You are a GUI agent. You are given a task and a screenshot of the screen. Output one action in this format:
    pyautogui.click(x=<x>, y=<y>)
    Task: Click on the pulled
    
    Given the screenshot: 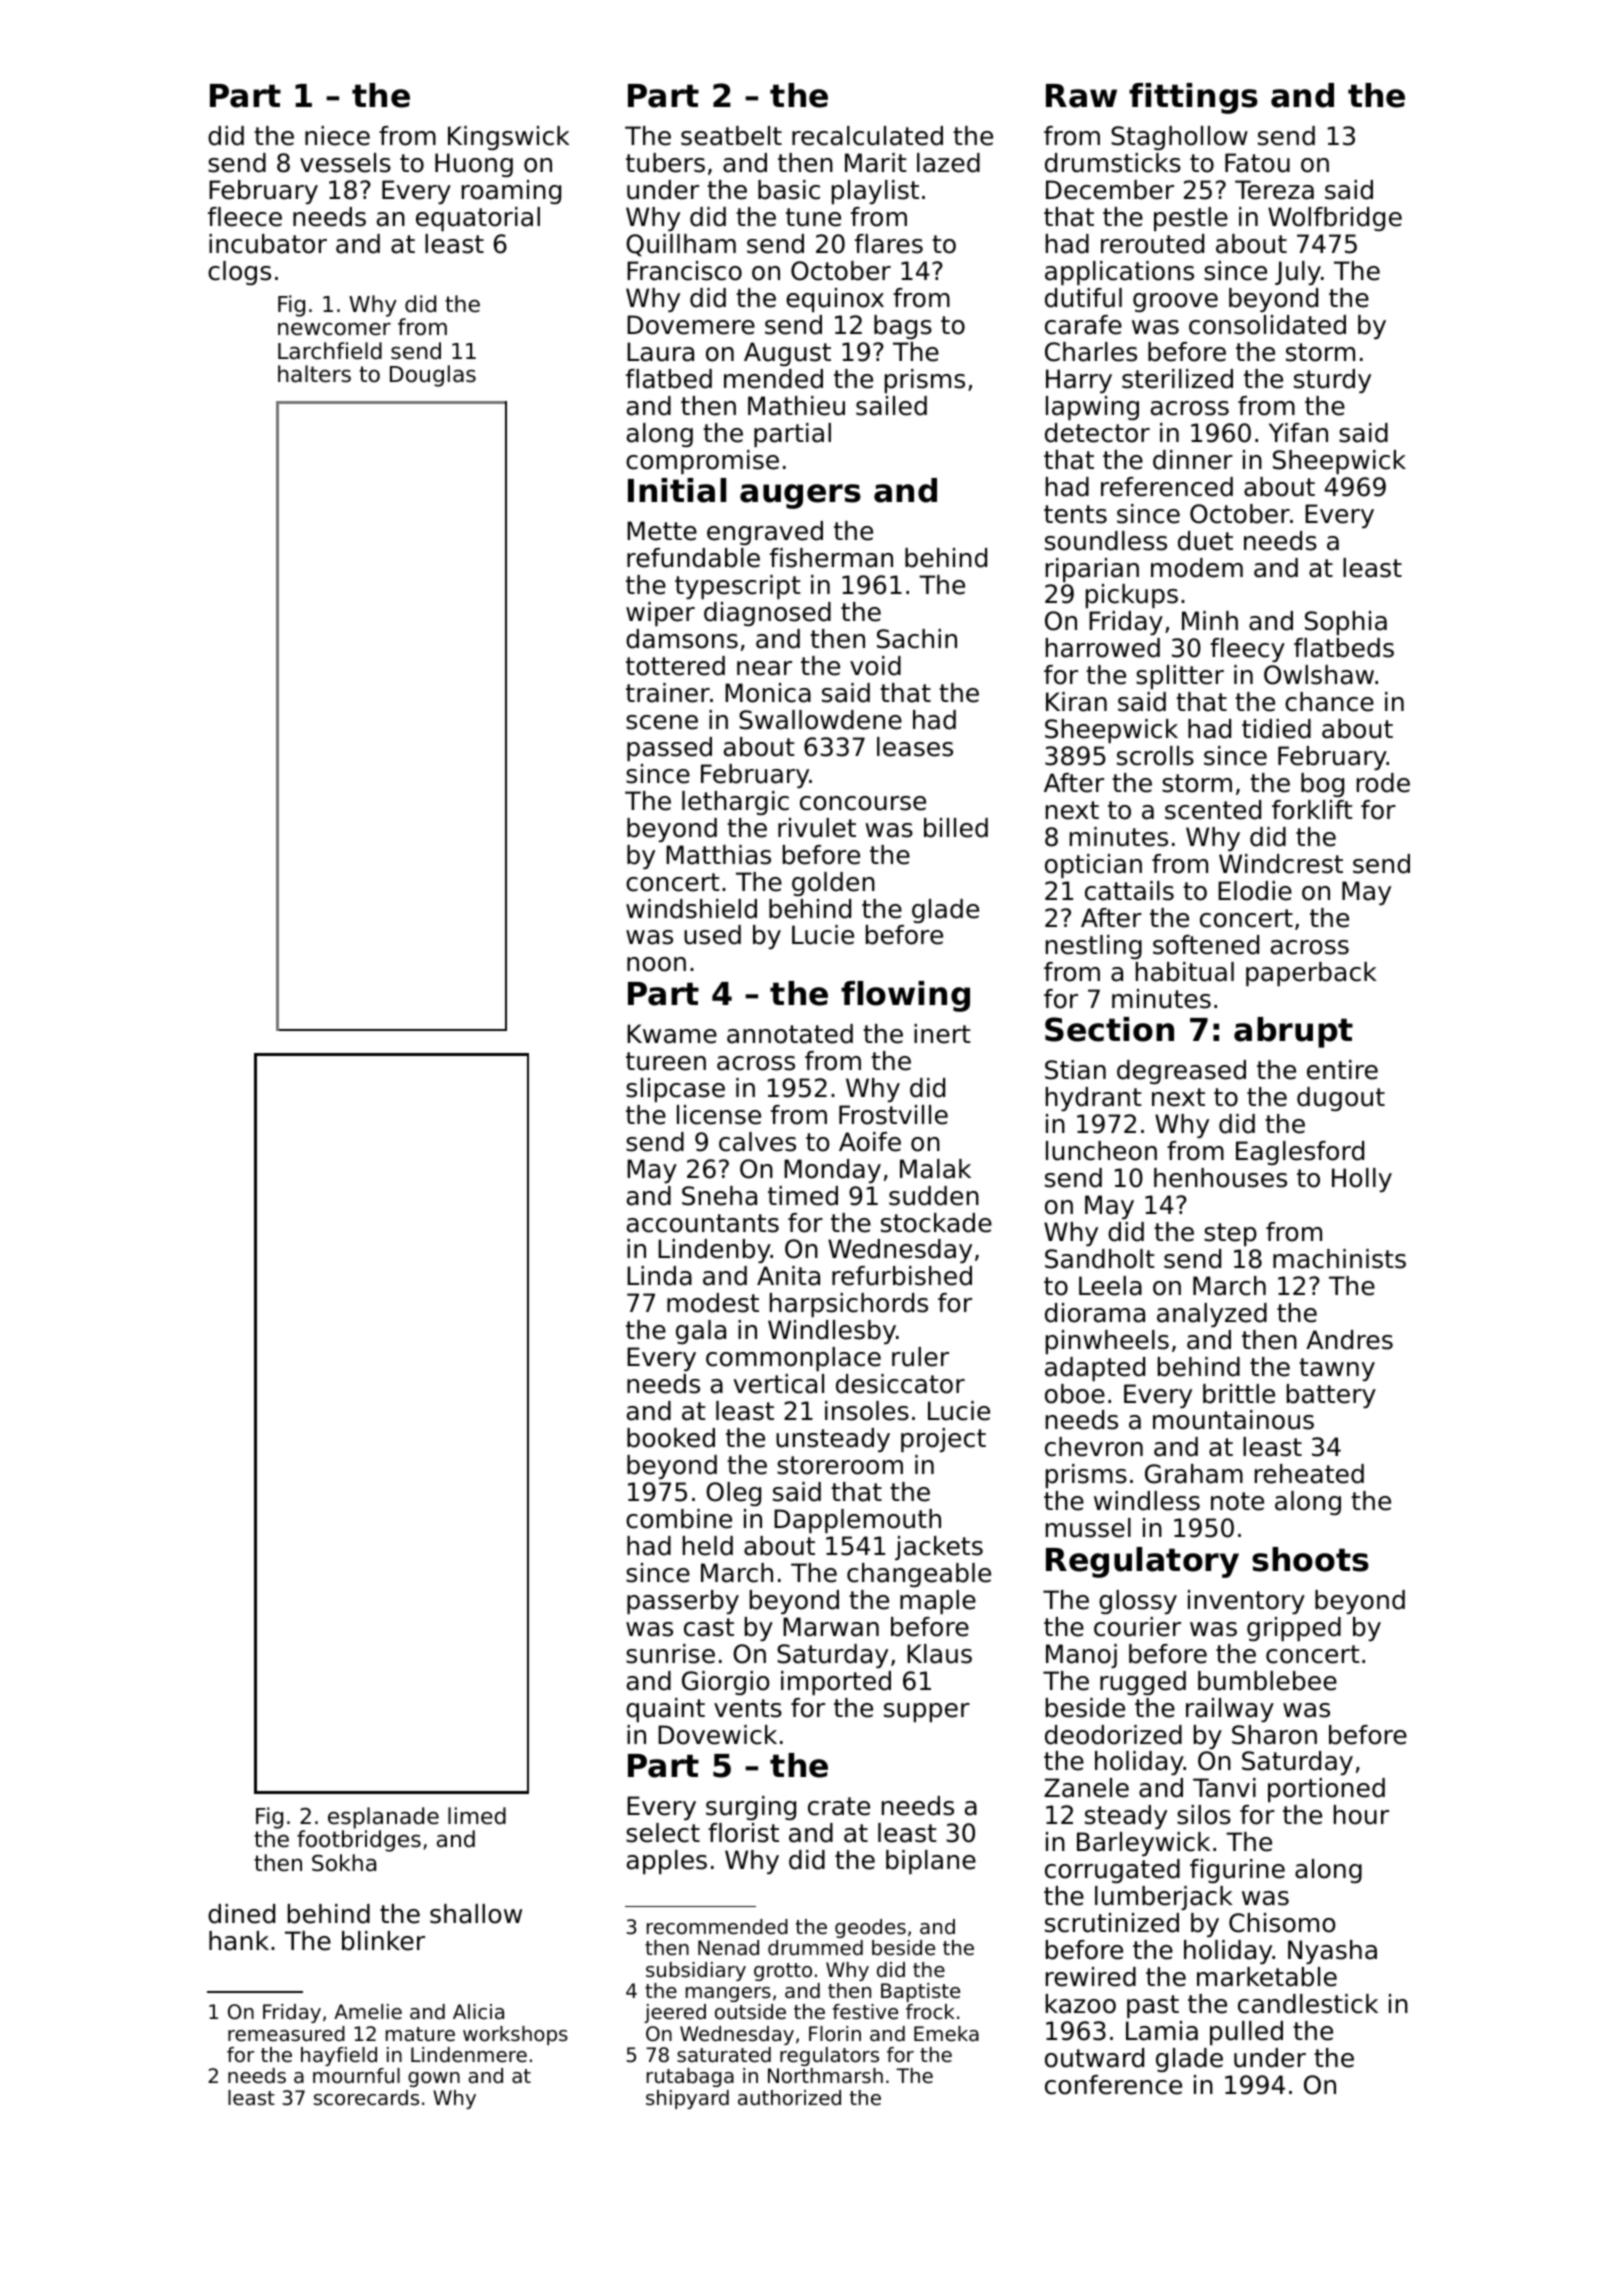 What is the action you would take?
    pyautogui.click(x=1246, y=2033)
